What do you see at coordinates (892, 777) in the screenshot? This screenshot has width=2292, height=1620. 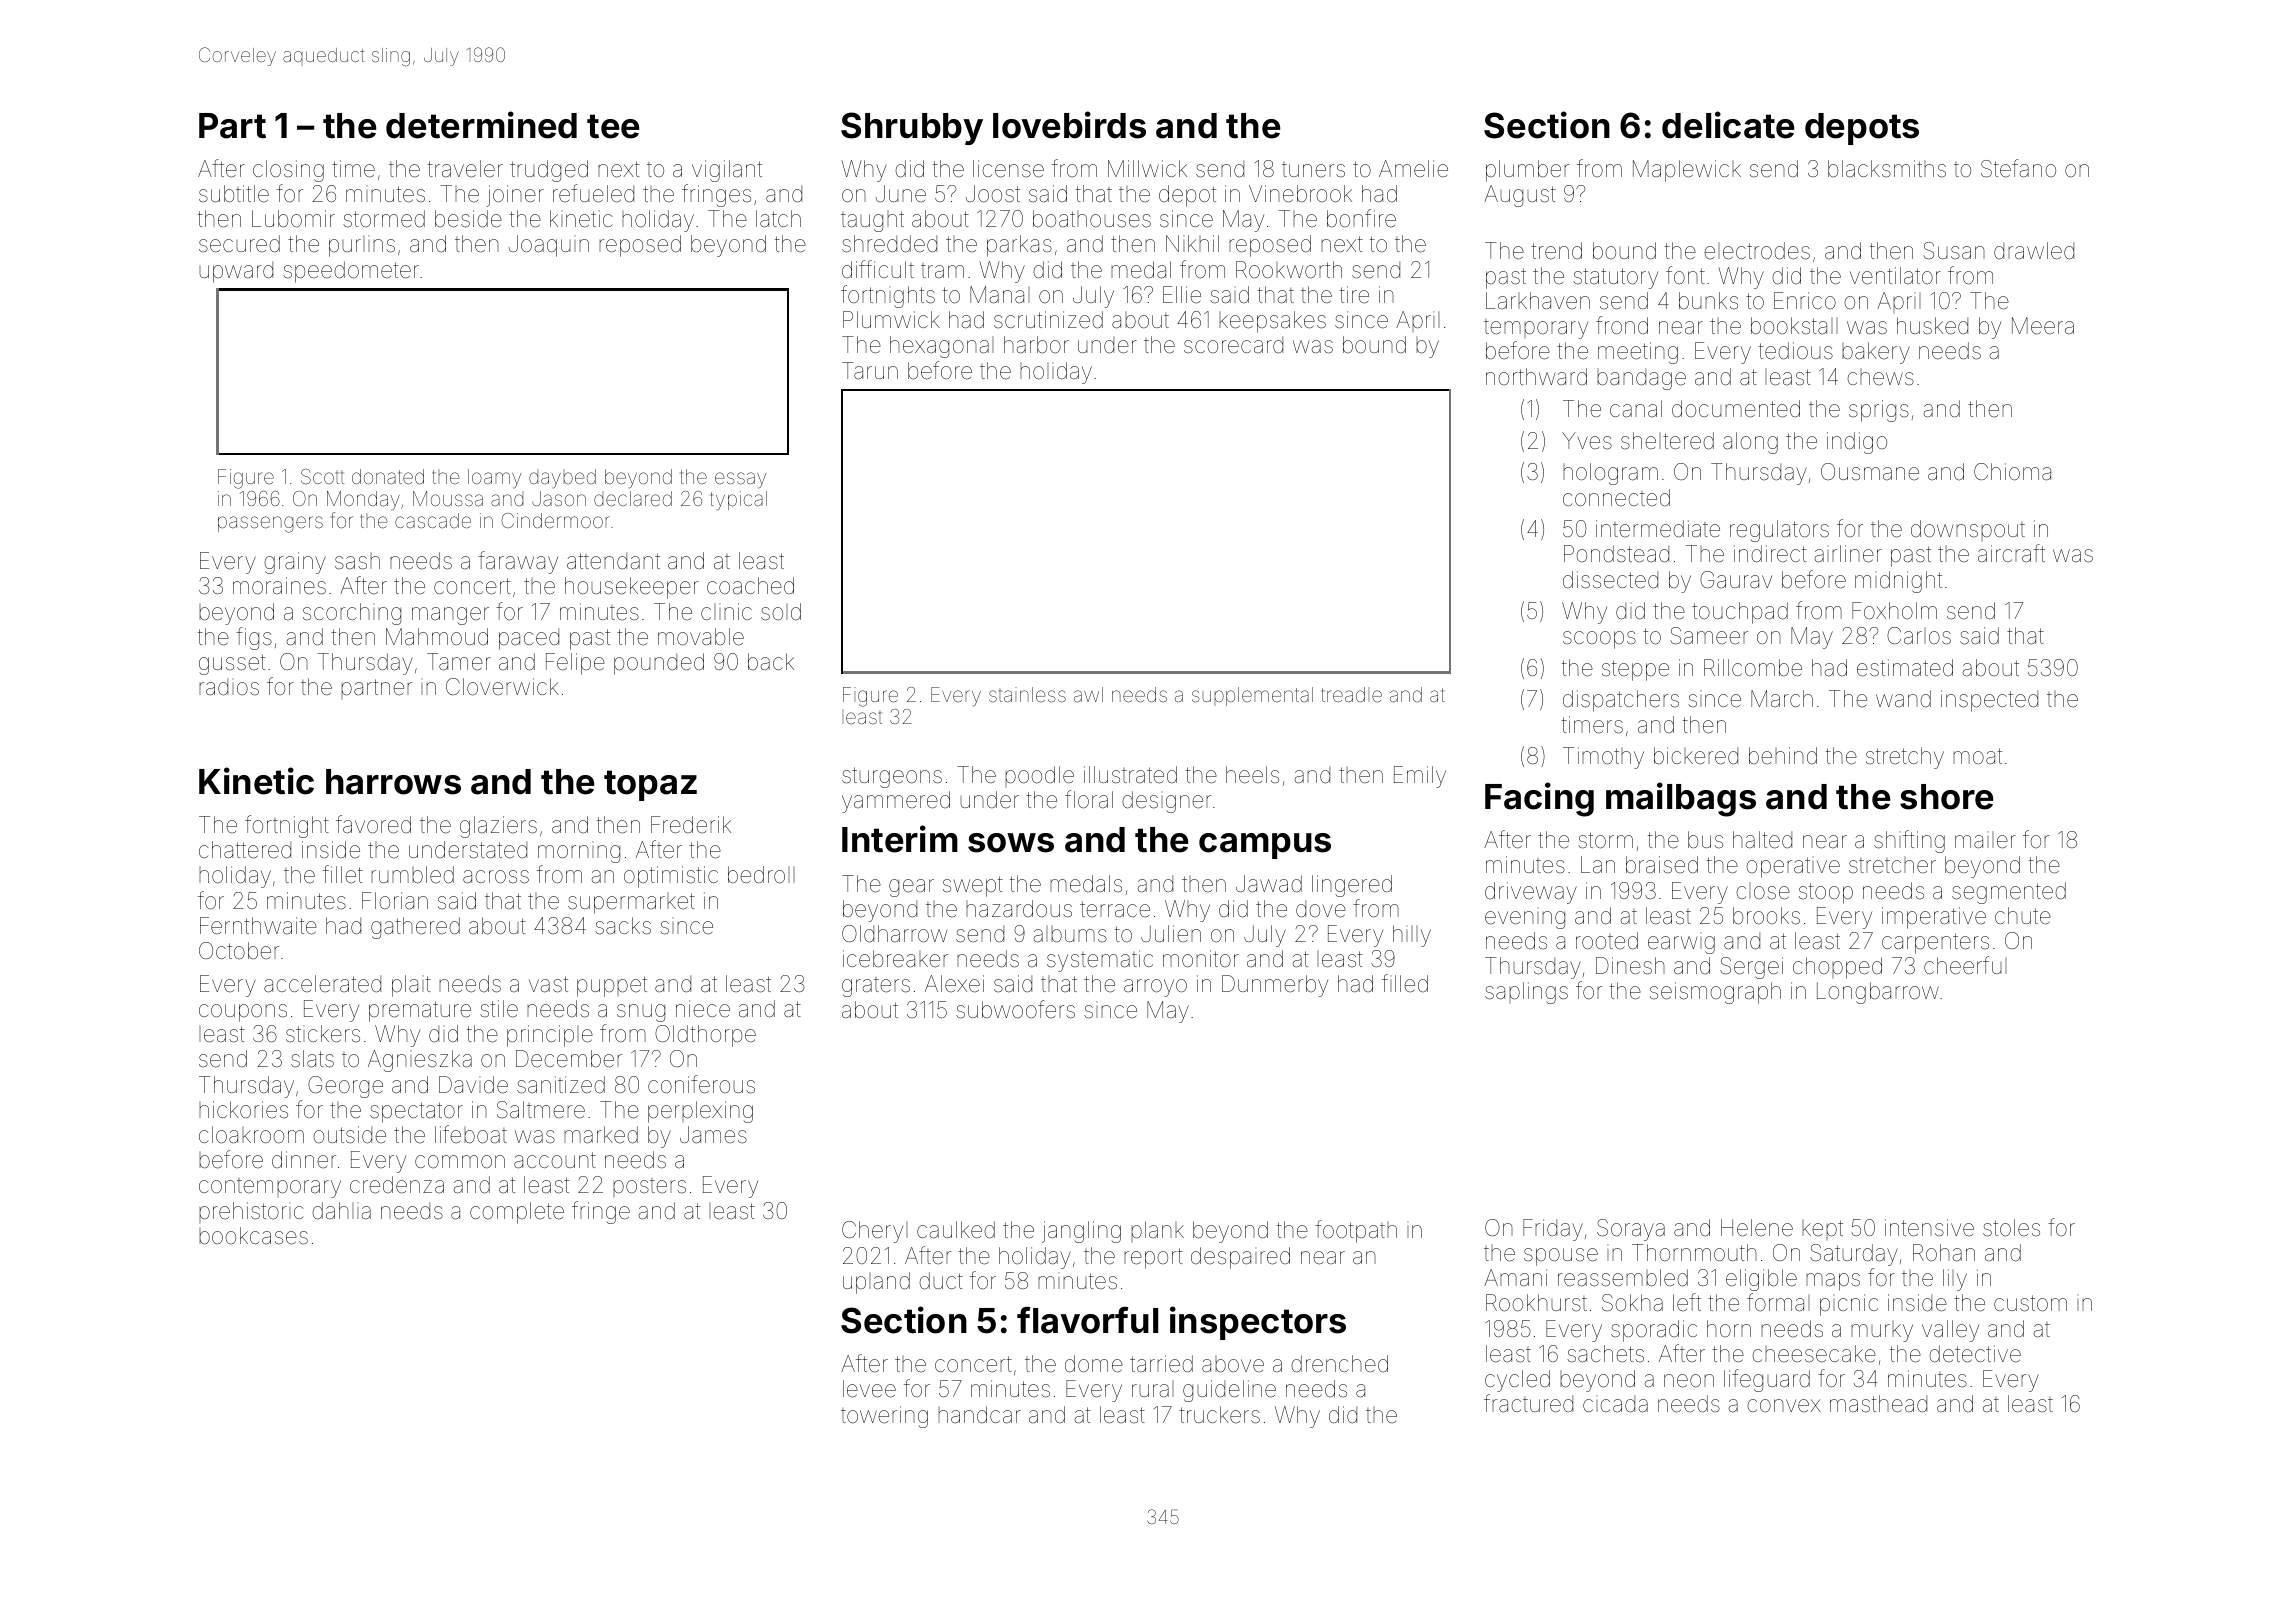 I see `sturgeons` at bounding box center [892, 777].
